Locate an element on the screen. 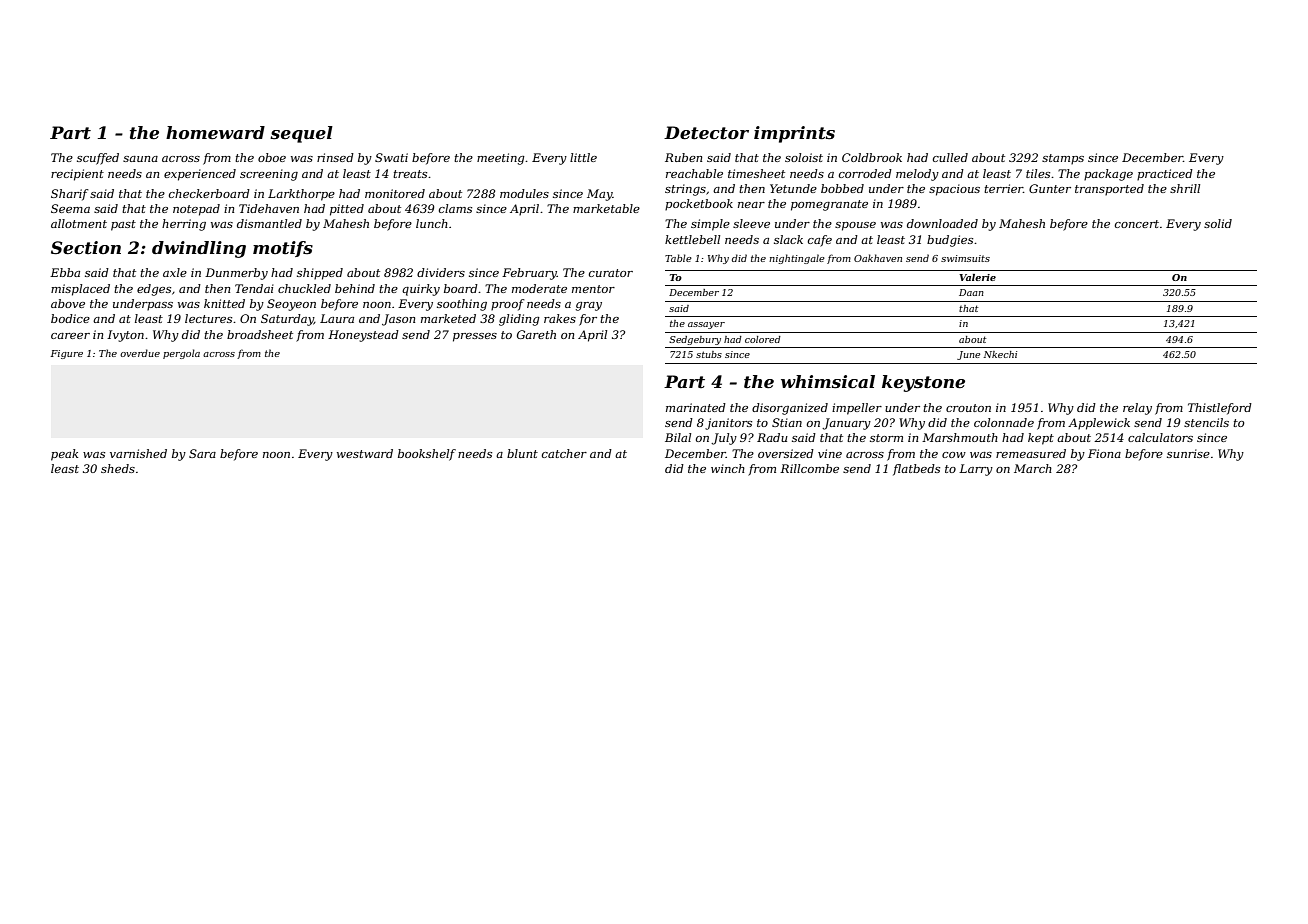 The height and width of the screenshot is (924, 1308). sequel is located at coordinates (301, 134).
